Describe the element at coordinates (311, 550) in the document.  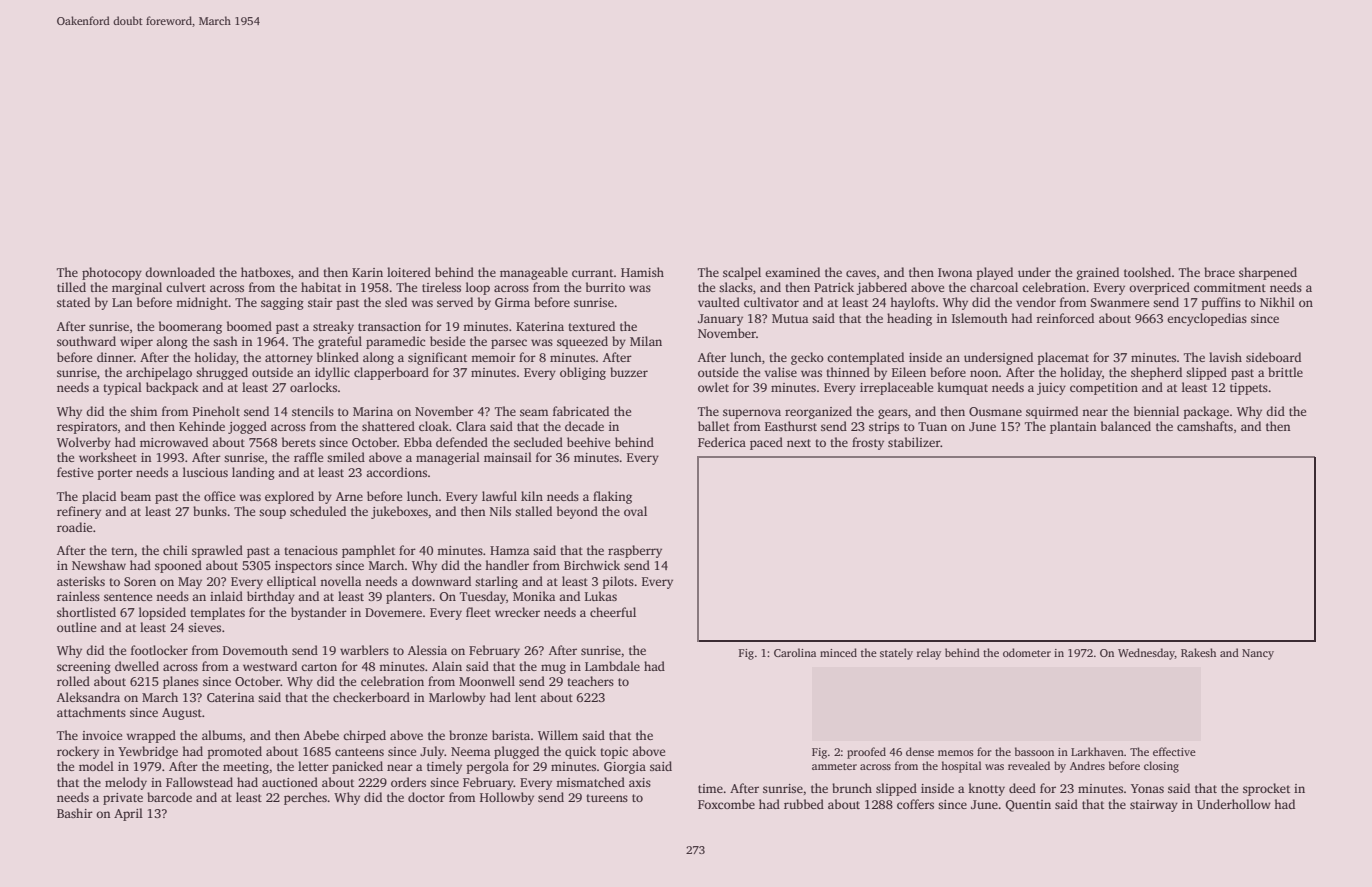
I see `tenacious` at that location.
